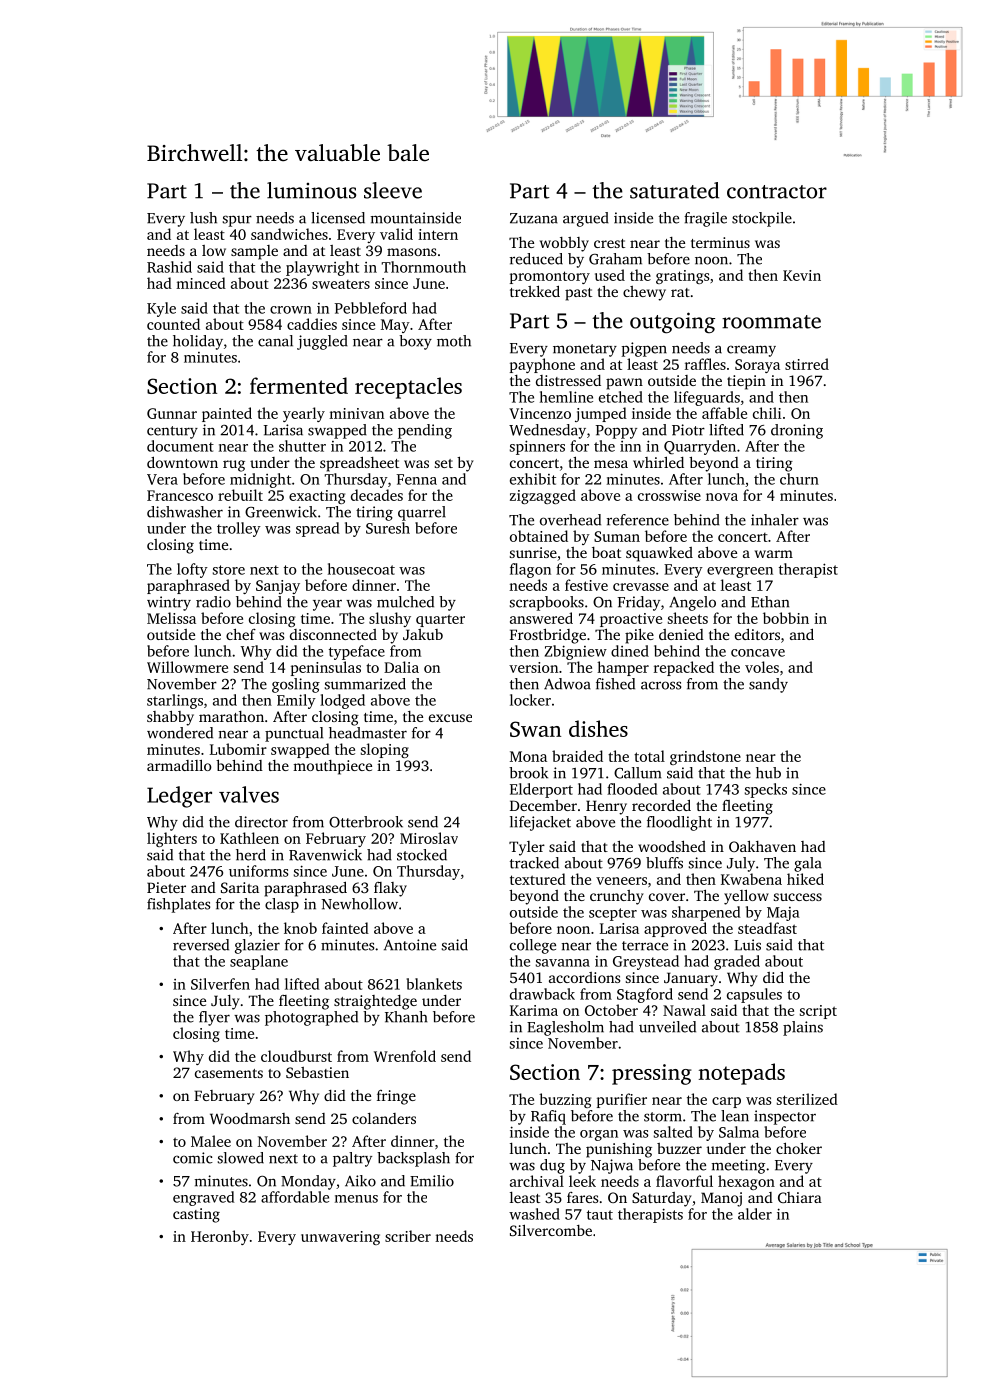 This screenshot has height=1400, width=985. Describe the element at coordinates (187, 667) in the screenshot. I see `Willowmere` at that location.
